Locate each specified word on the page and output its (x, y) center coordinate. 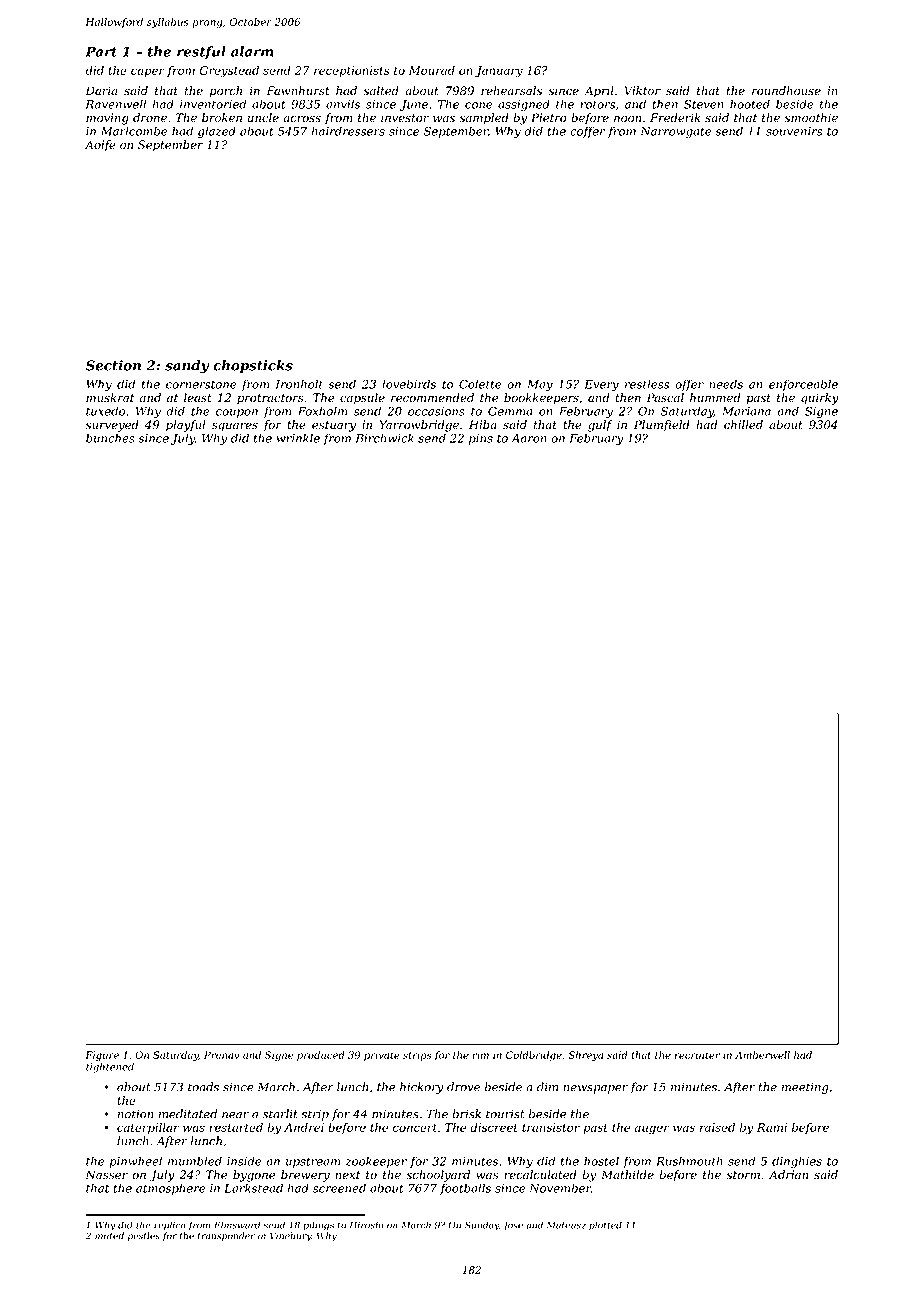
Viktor (643, 91)
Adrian (788, 1175)
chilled (743, 425)
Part (101, 51)
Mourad (432, 70)
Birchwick (384, 438)
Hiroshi (366, 1225)
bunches (110, 438)
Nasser (106, 1175)
